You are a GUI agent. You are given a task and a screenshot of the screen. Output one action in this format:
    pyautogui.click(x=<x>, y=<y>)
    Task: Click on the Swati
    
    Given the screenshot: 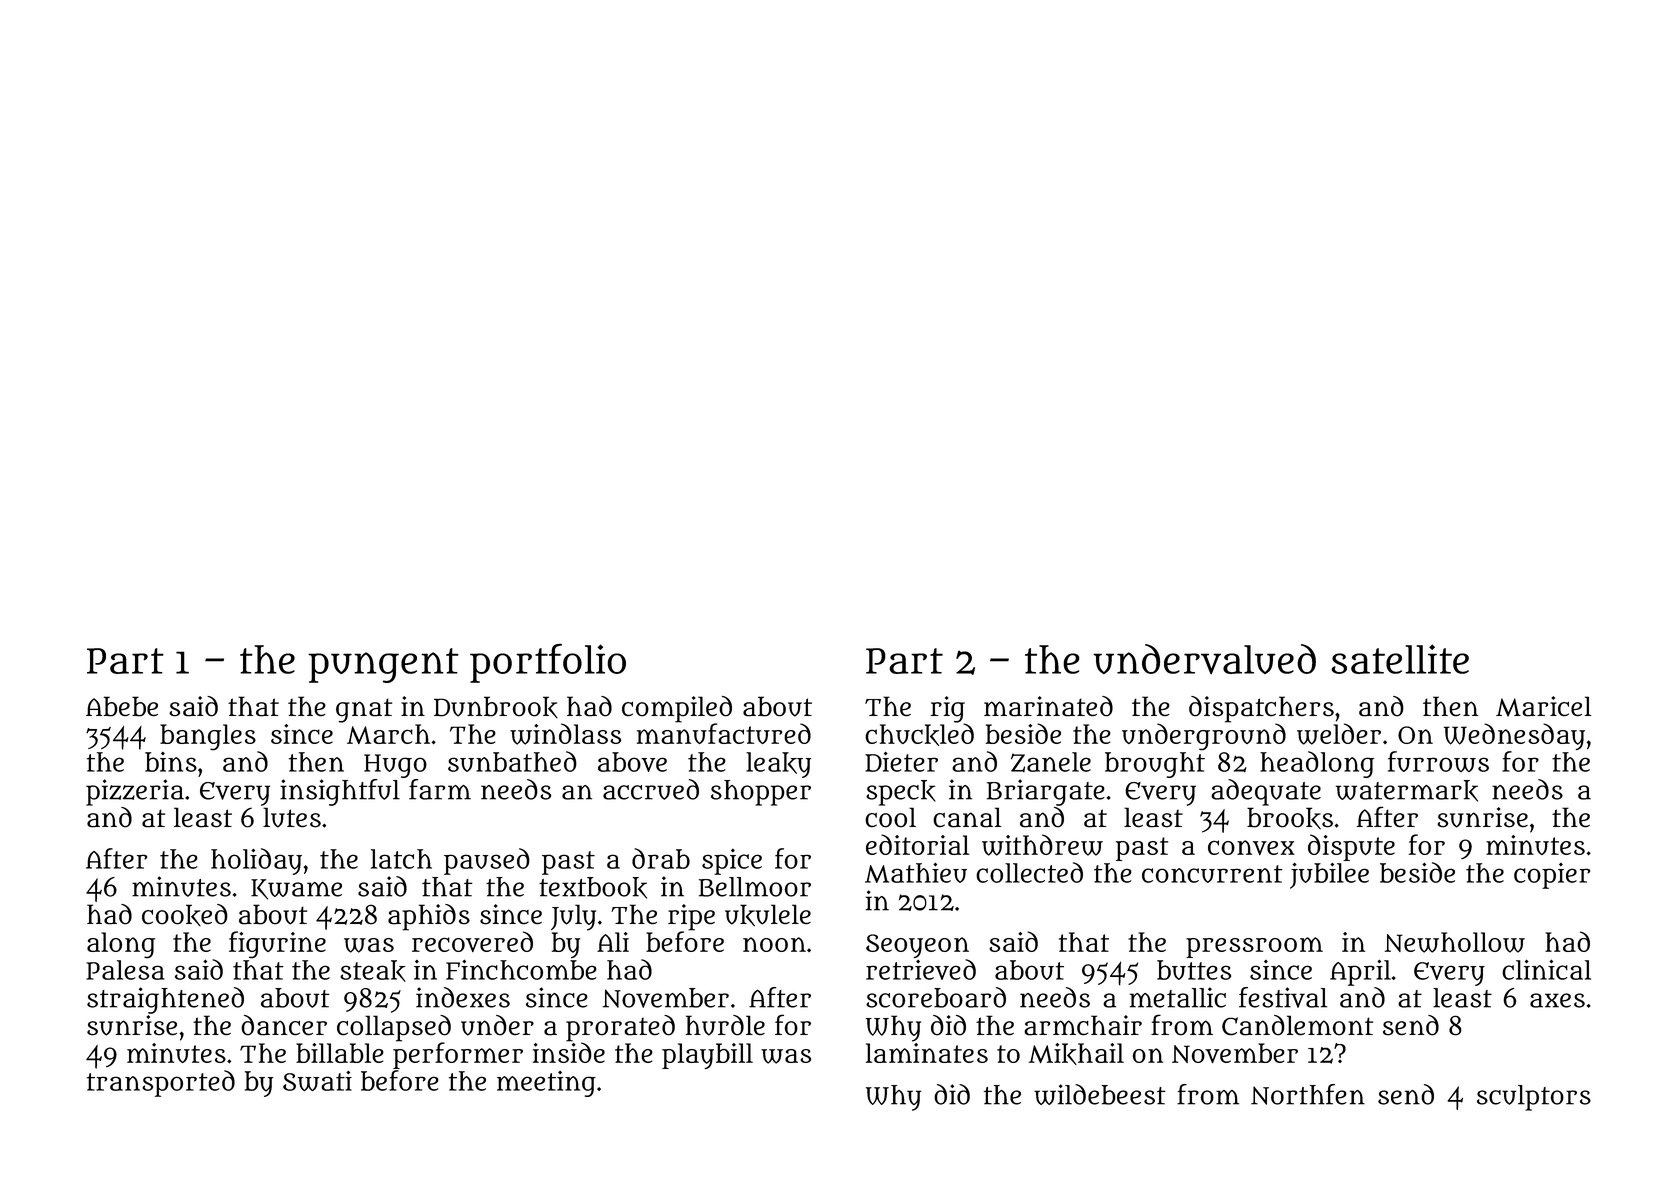 What is the action you would take?
    pyautogui.click(x=317, y=1080)
